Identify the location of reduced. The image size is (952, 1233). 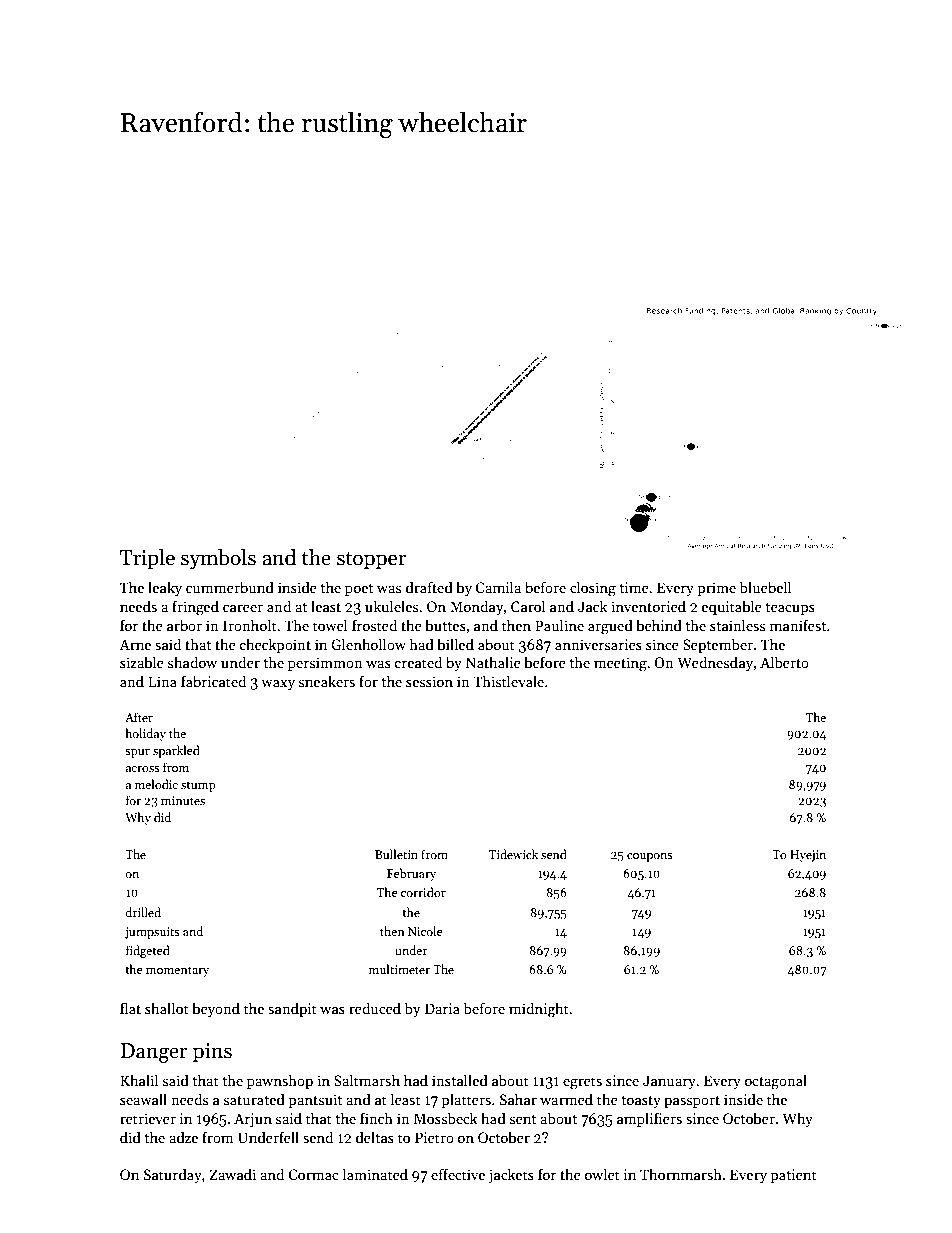
(375, 1008).
